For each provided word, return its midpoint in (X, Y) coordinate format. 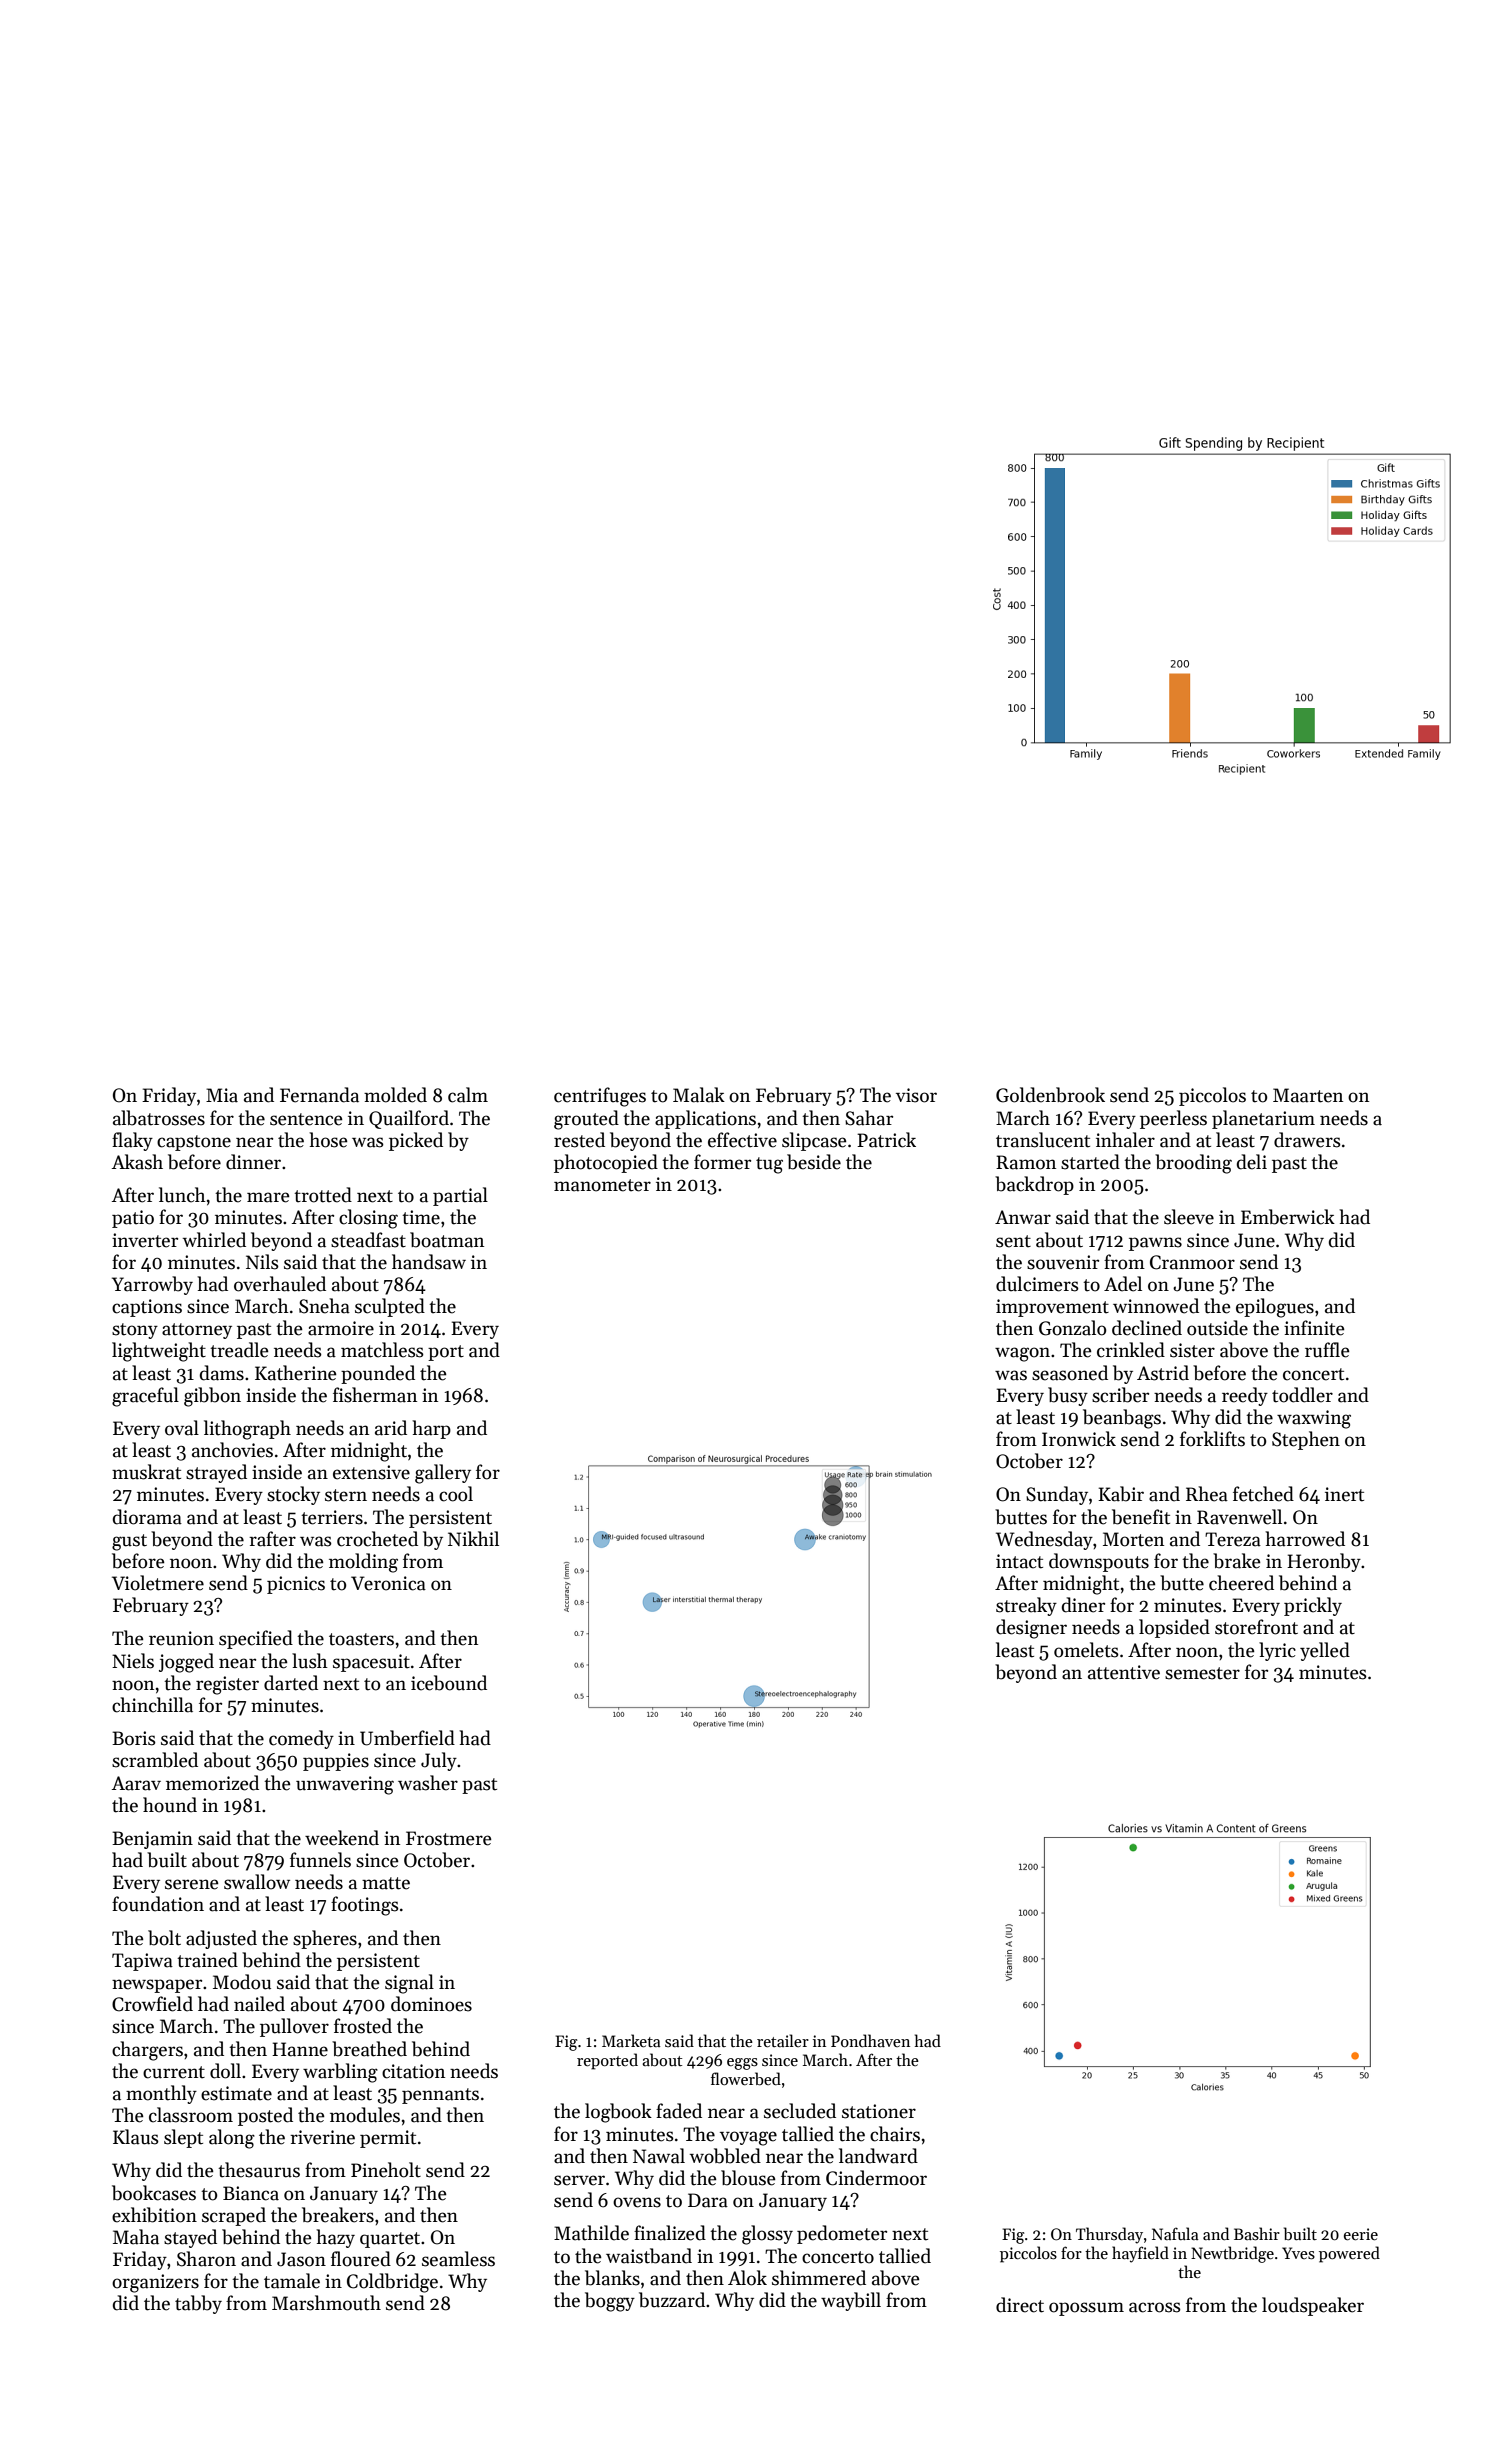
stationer (879, 2111)
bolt (164, 1938)
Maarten (1308, 1095)
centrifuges (600, 1097)
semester (1202, 1673)
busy (1068, 1396)
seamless (458, 2259)
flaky (132, 1141)
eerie (1361, 2234)
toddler (1302, 1395)
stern (346, 1495)
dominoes (431, 2004)
